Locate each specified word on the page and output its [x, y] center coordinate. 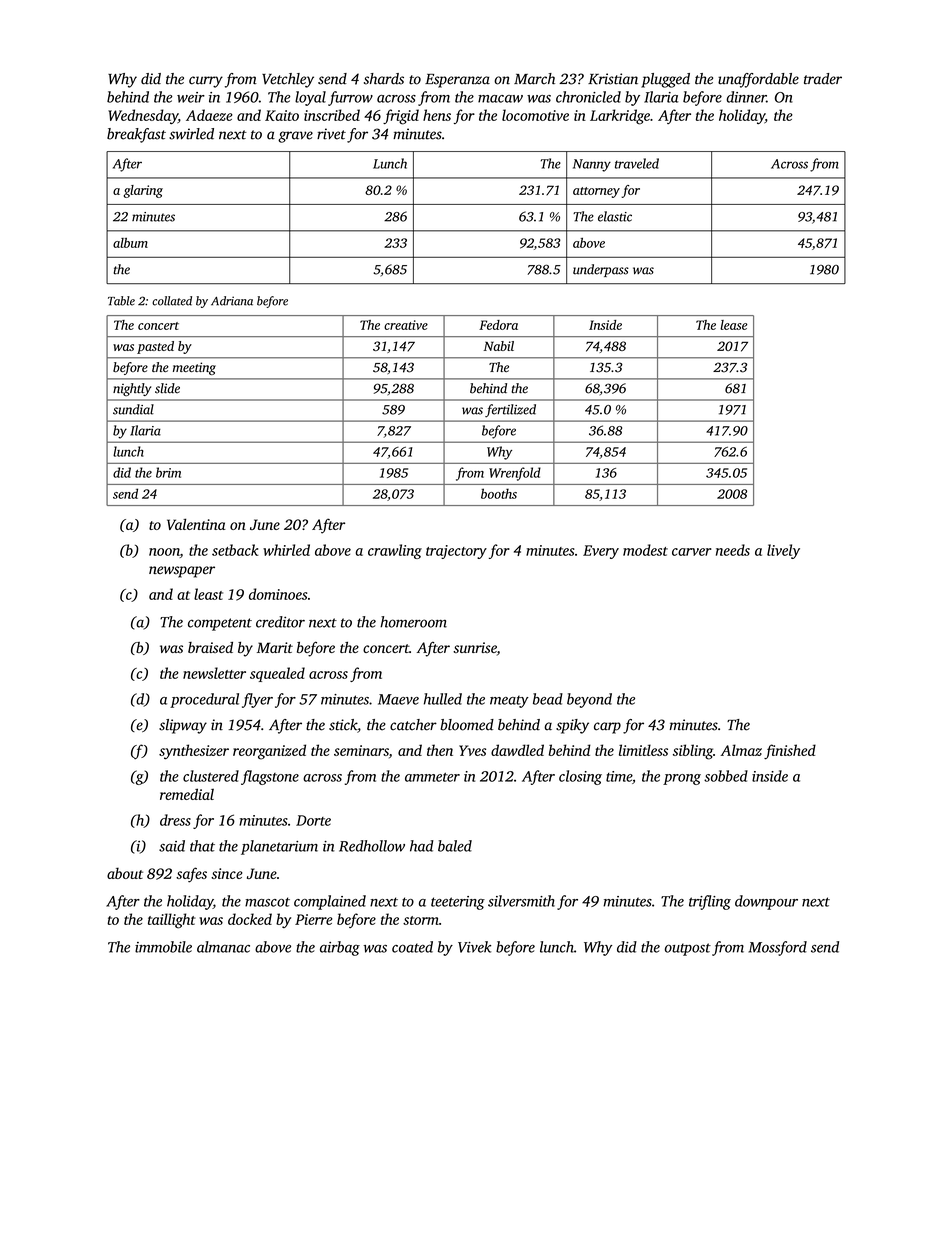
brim [168, 472]
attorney [596, 192]
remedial [187, 794]
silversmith [521, 901]
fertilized [510, 411]
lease [733, 325]
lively [783, 551]
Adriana [232, 301]
